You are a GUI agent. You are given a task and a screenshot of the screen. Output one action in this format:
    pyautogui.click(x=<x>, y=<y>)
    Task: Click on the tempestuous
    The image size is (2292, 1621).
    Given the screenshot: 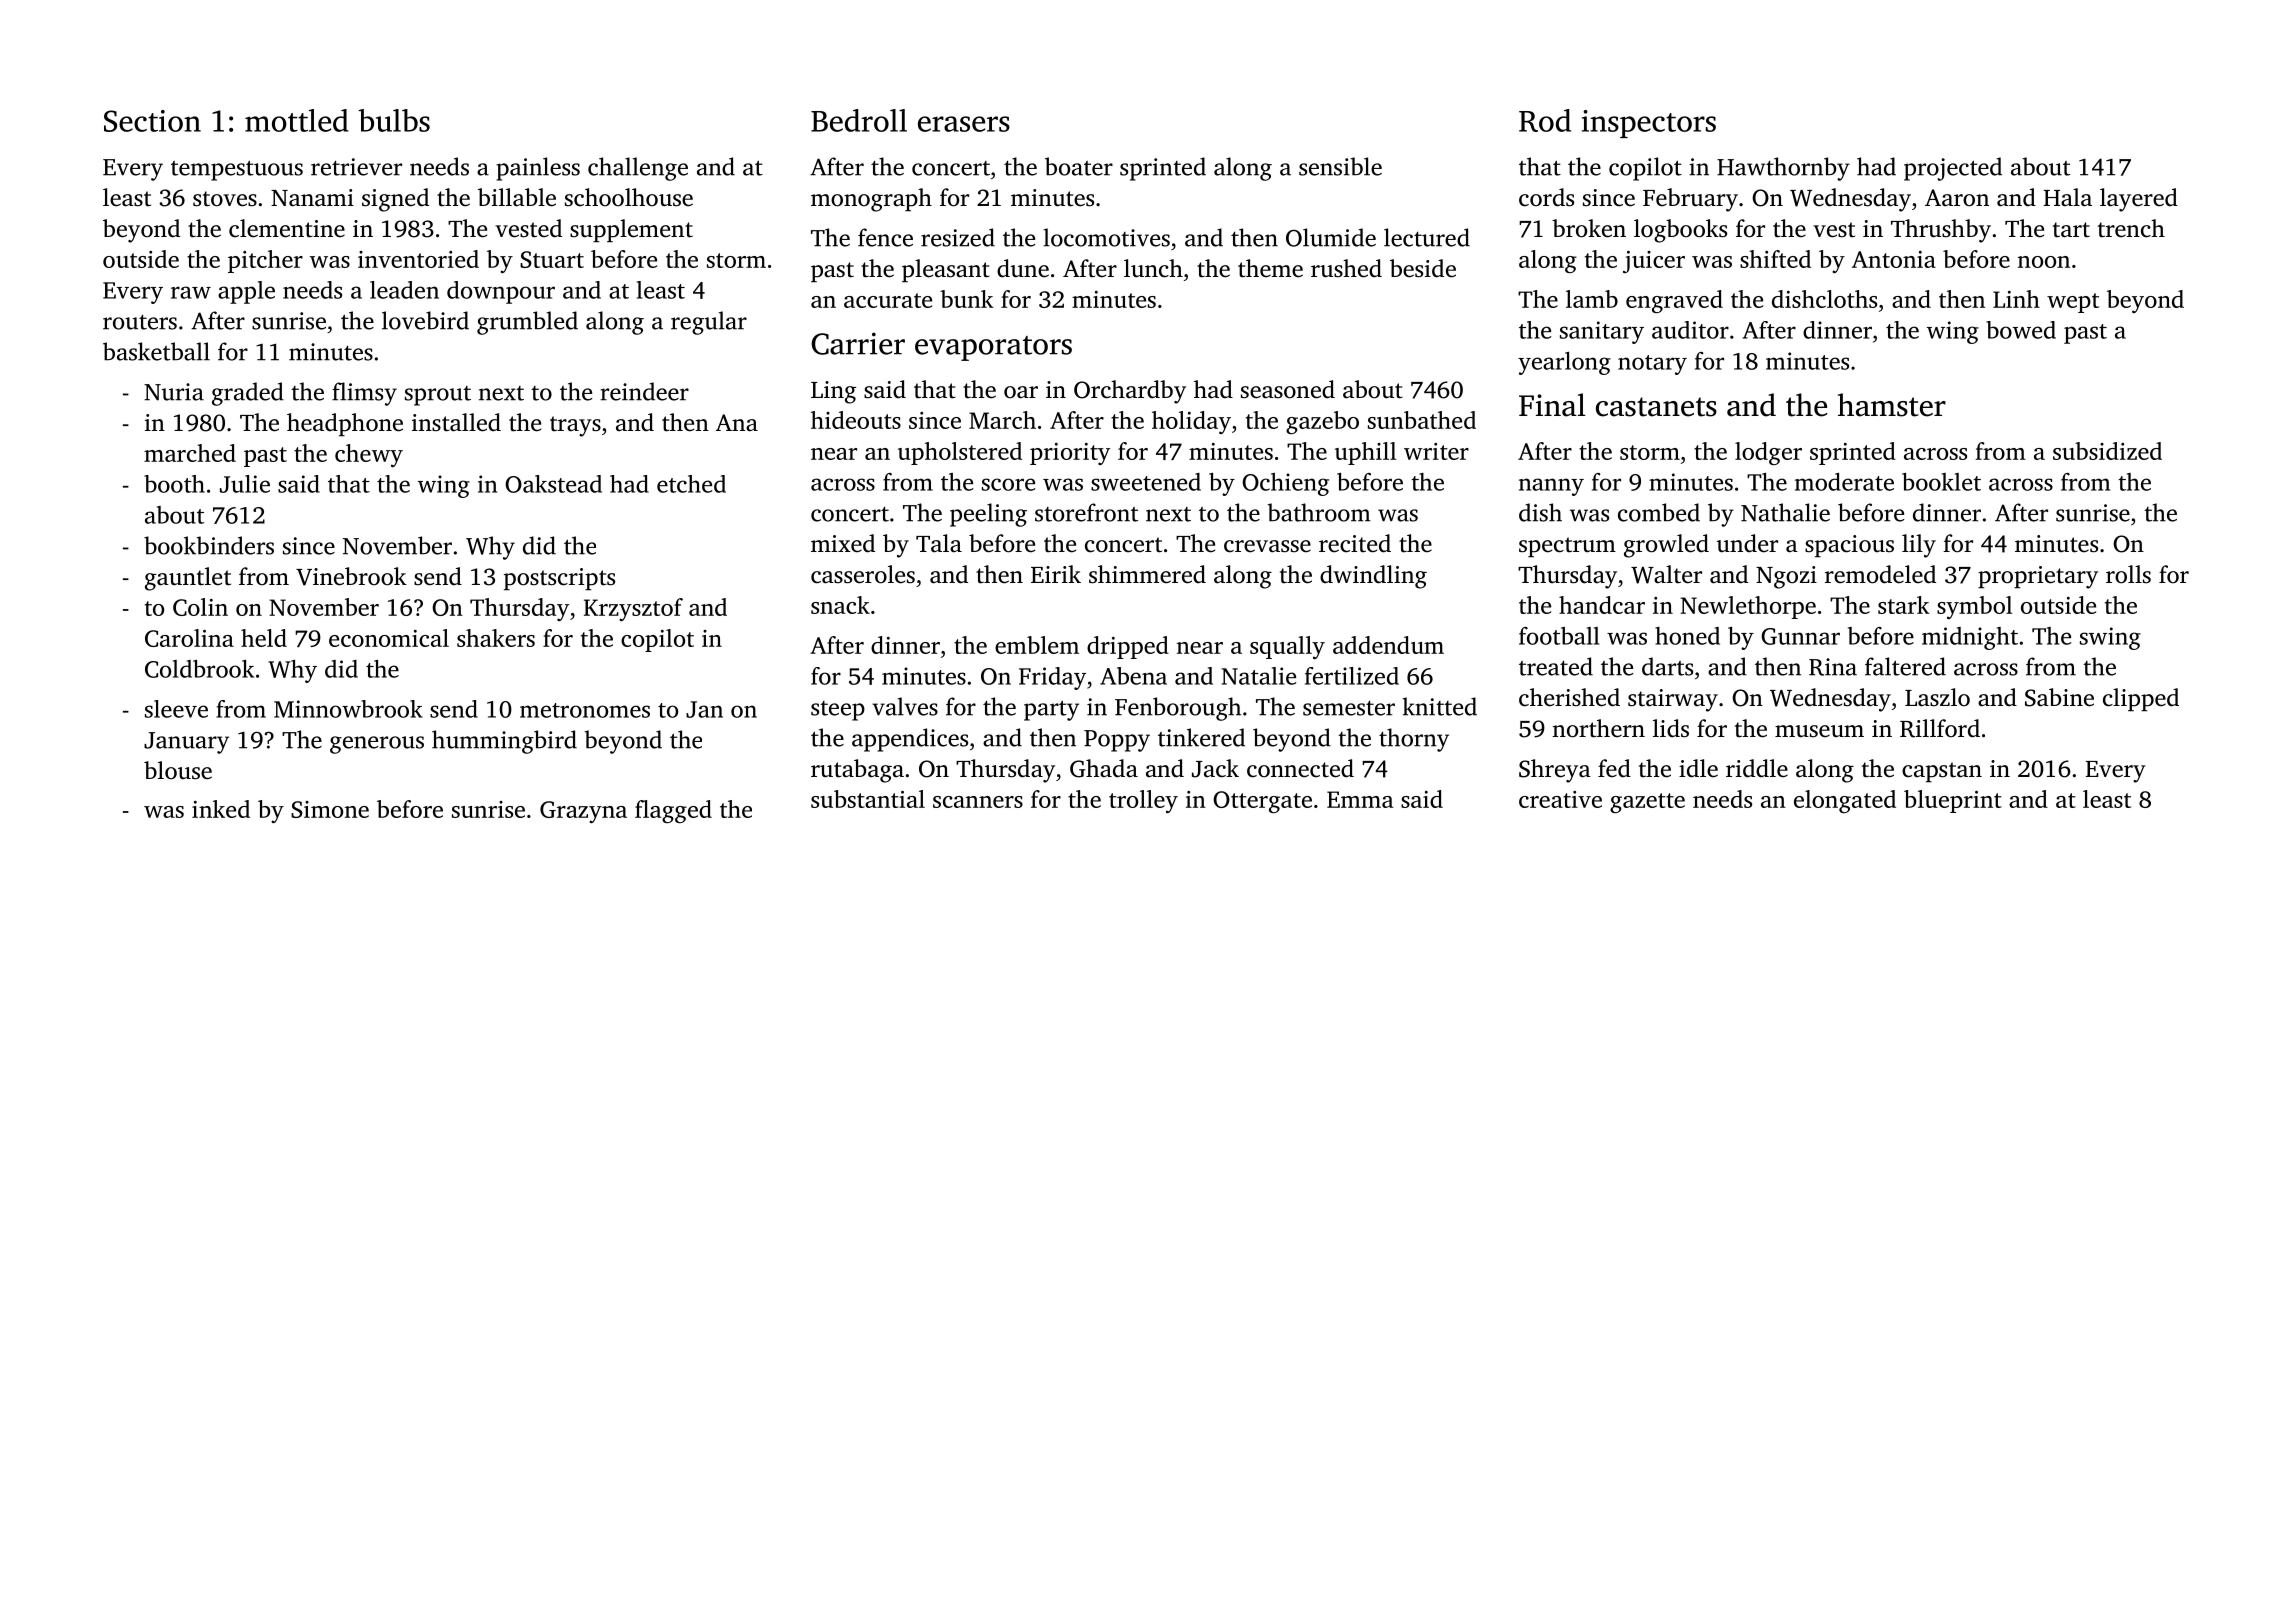 What is the action you would take?
    pyautogui.click(x=237, y=171)
